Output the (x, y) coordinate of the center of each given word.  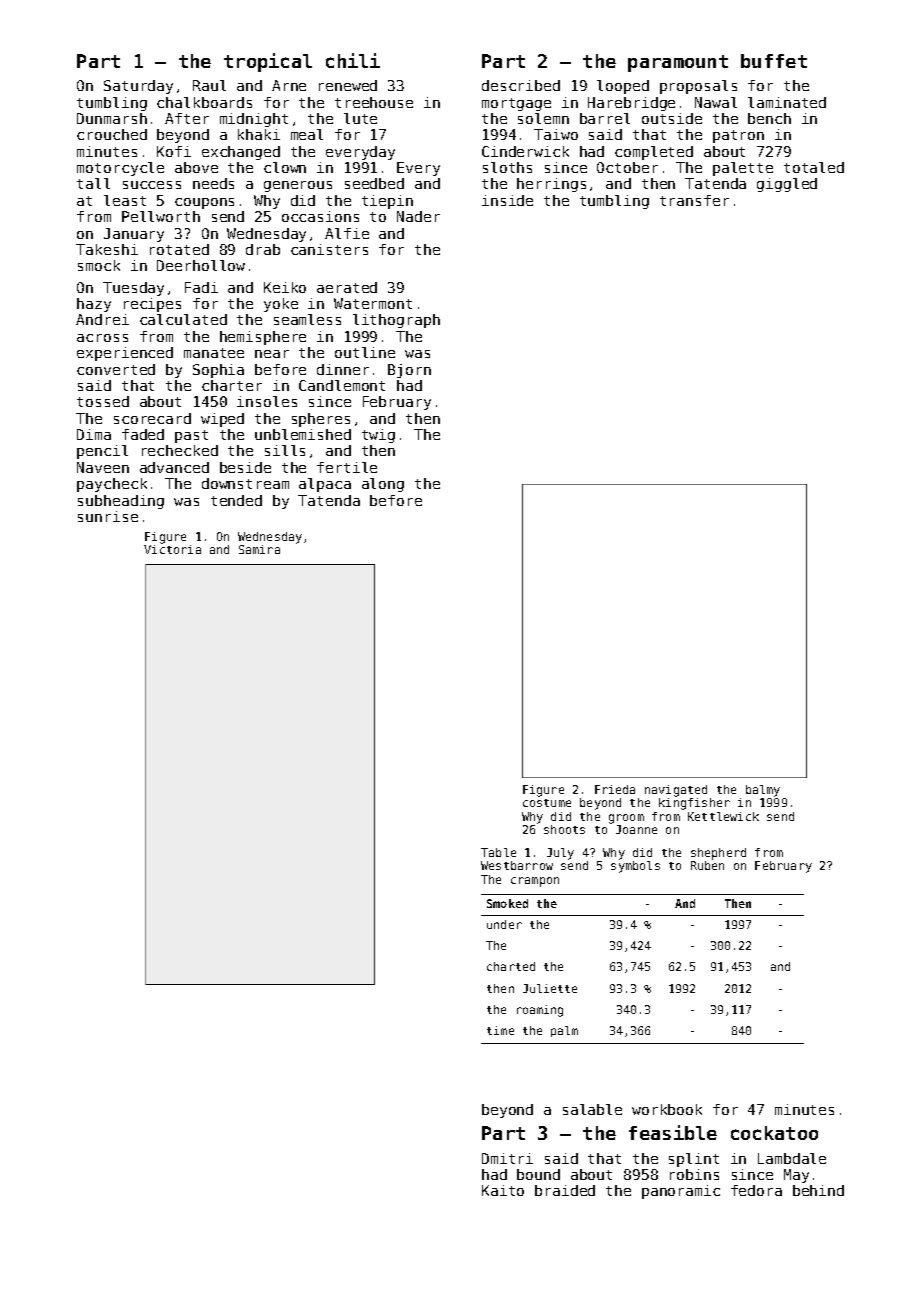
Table (498, 852)
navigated (676, 791)
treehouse (374, 102)
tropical (268, 62)
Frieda (615, 789)
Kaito (503, 1190)
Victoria (172, 549)
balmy (763, 791)
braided (565, 1190)
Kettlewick (723, 816)
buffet (774, 61)
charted (511, 966)
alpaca (325, 485)
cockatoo (774, 1133)
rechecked (180, 450)
